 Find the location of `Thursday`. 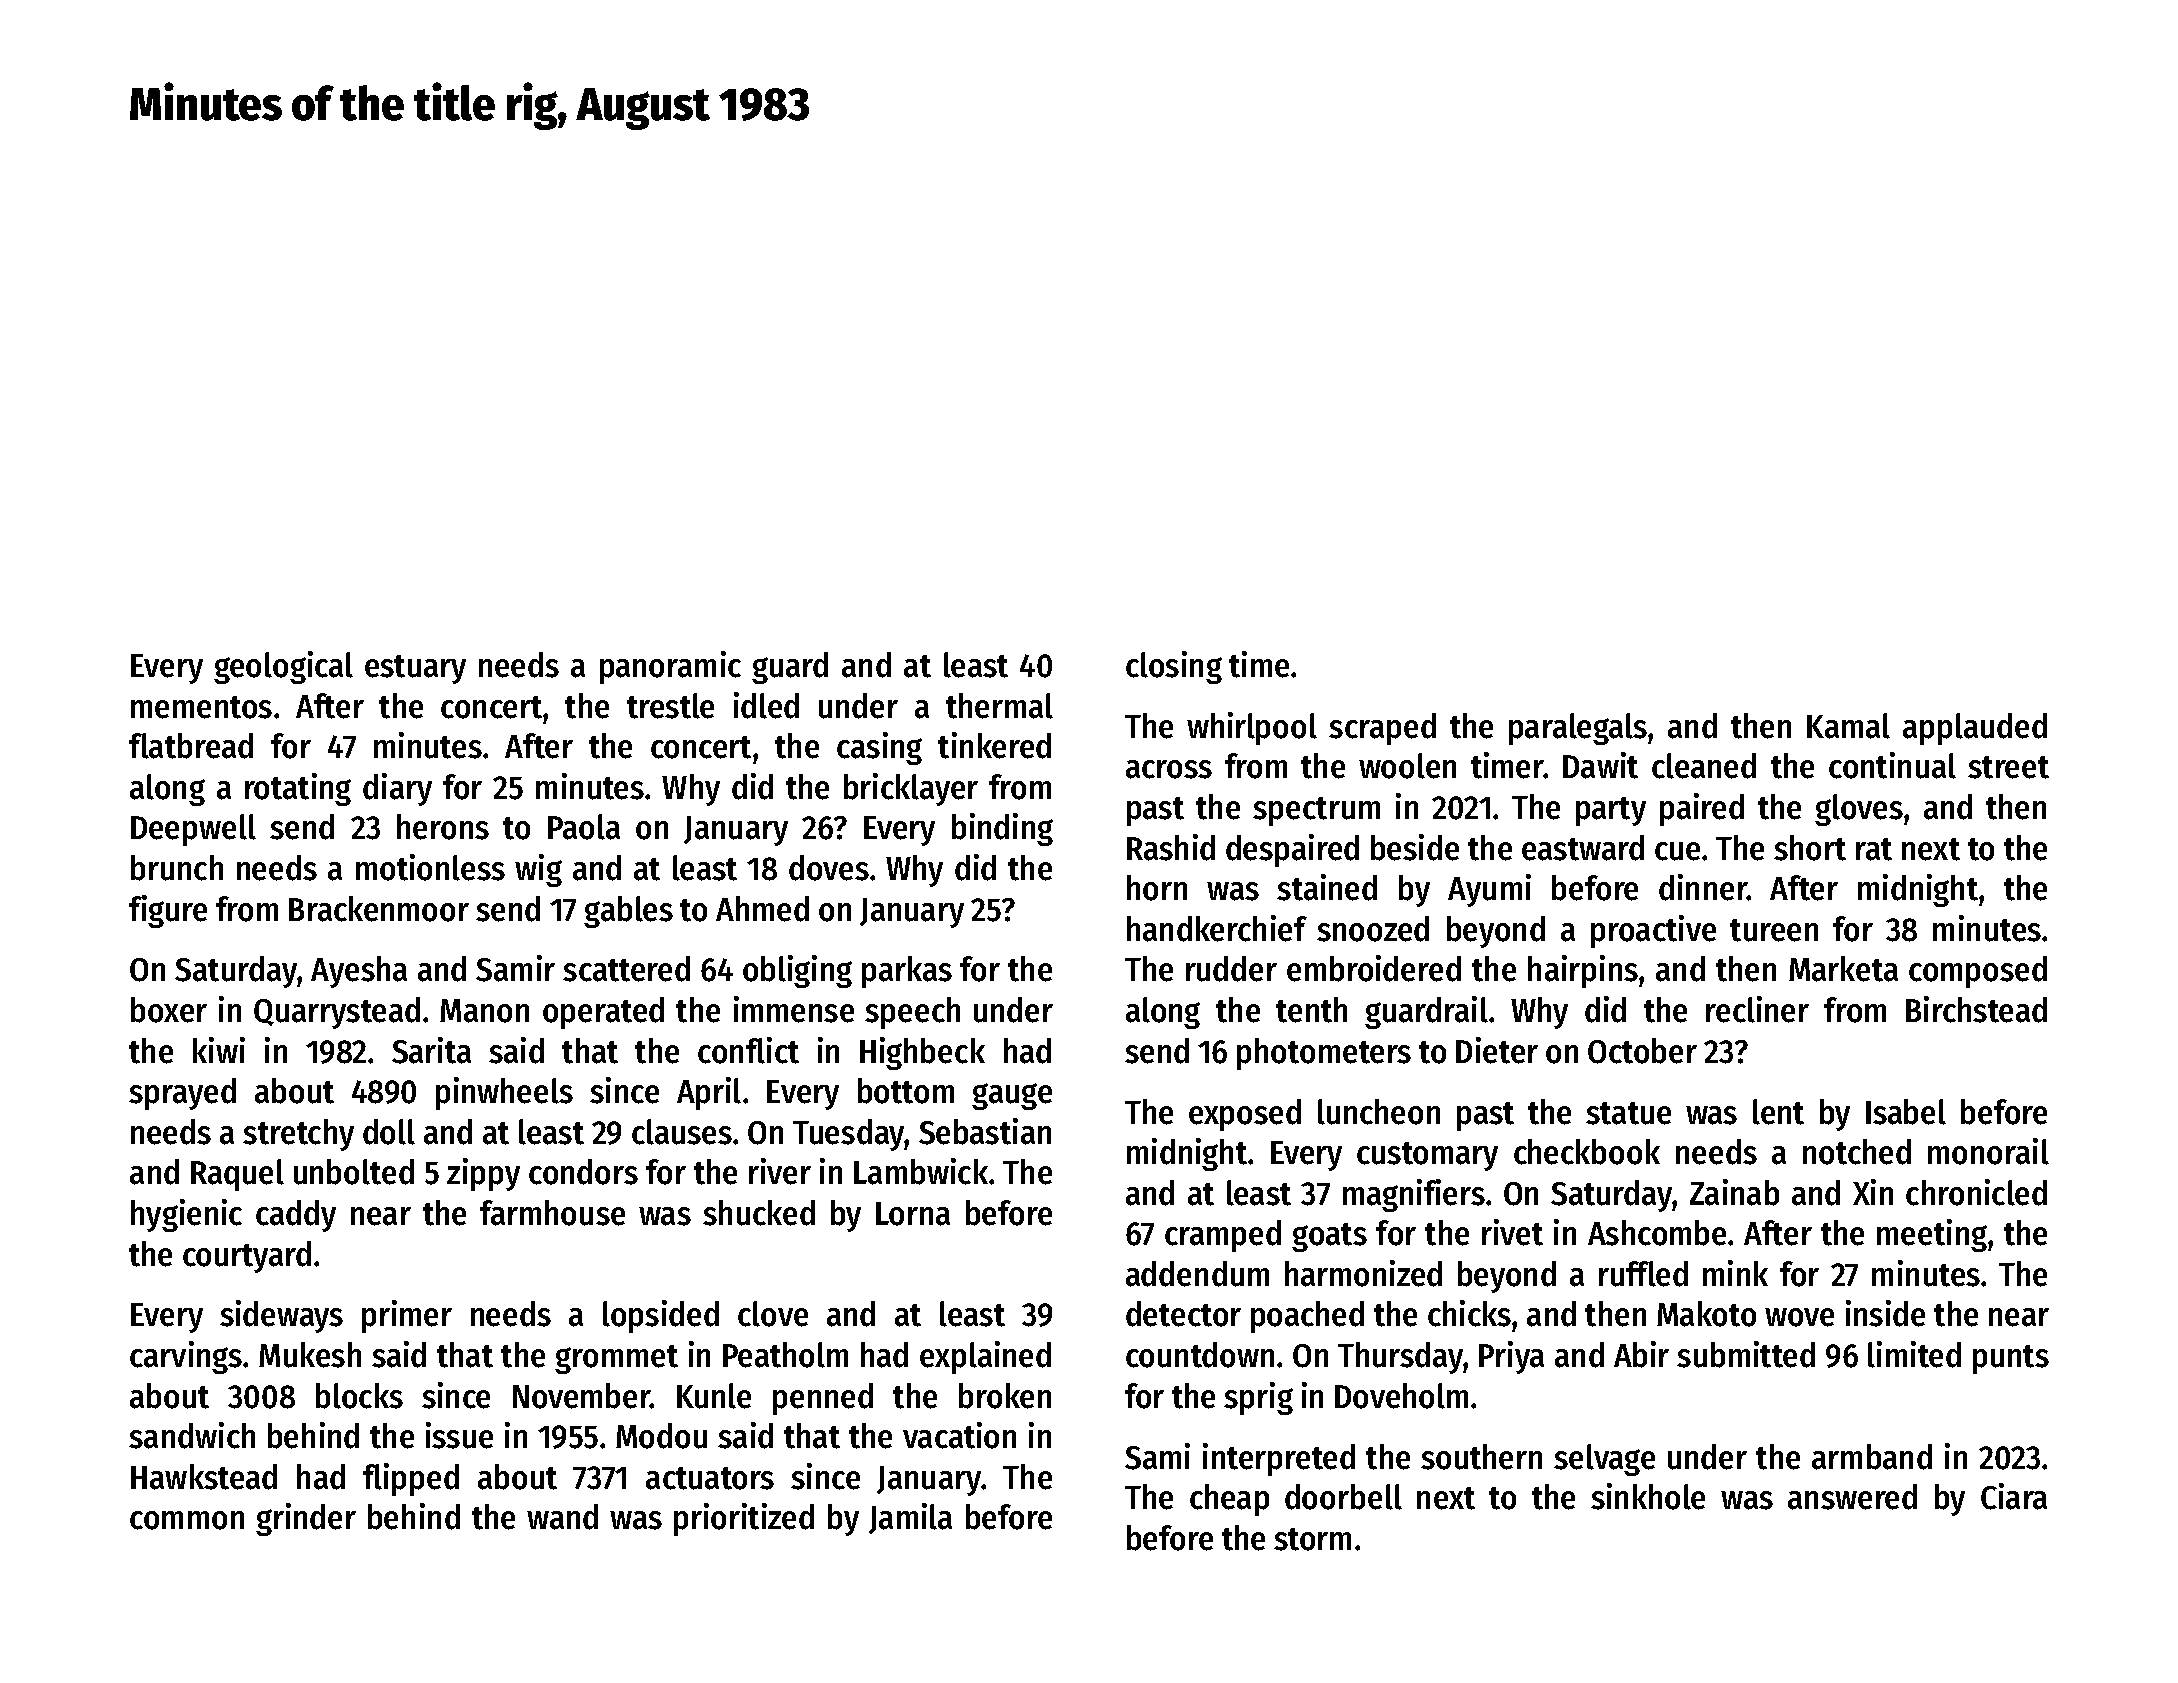

Thursday is located at coordinates (1400, 1358).
